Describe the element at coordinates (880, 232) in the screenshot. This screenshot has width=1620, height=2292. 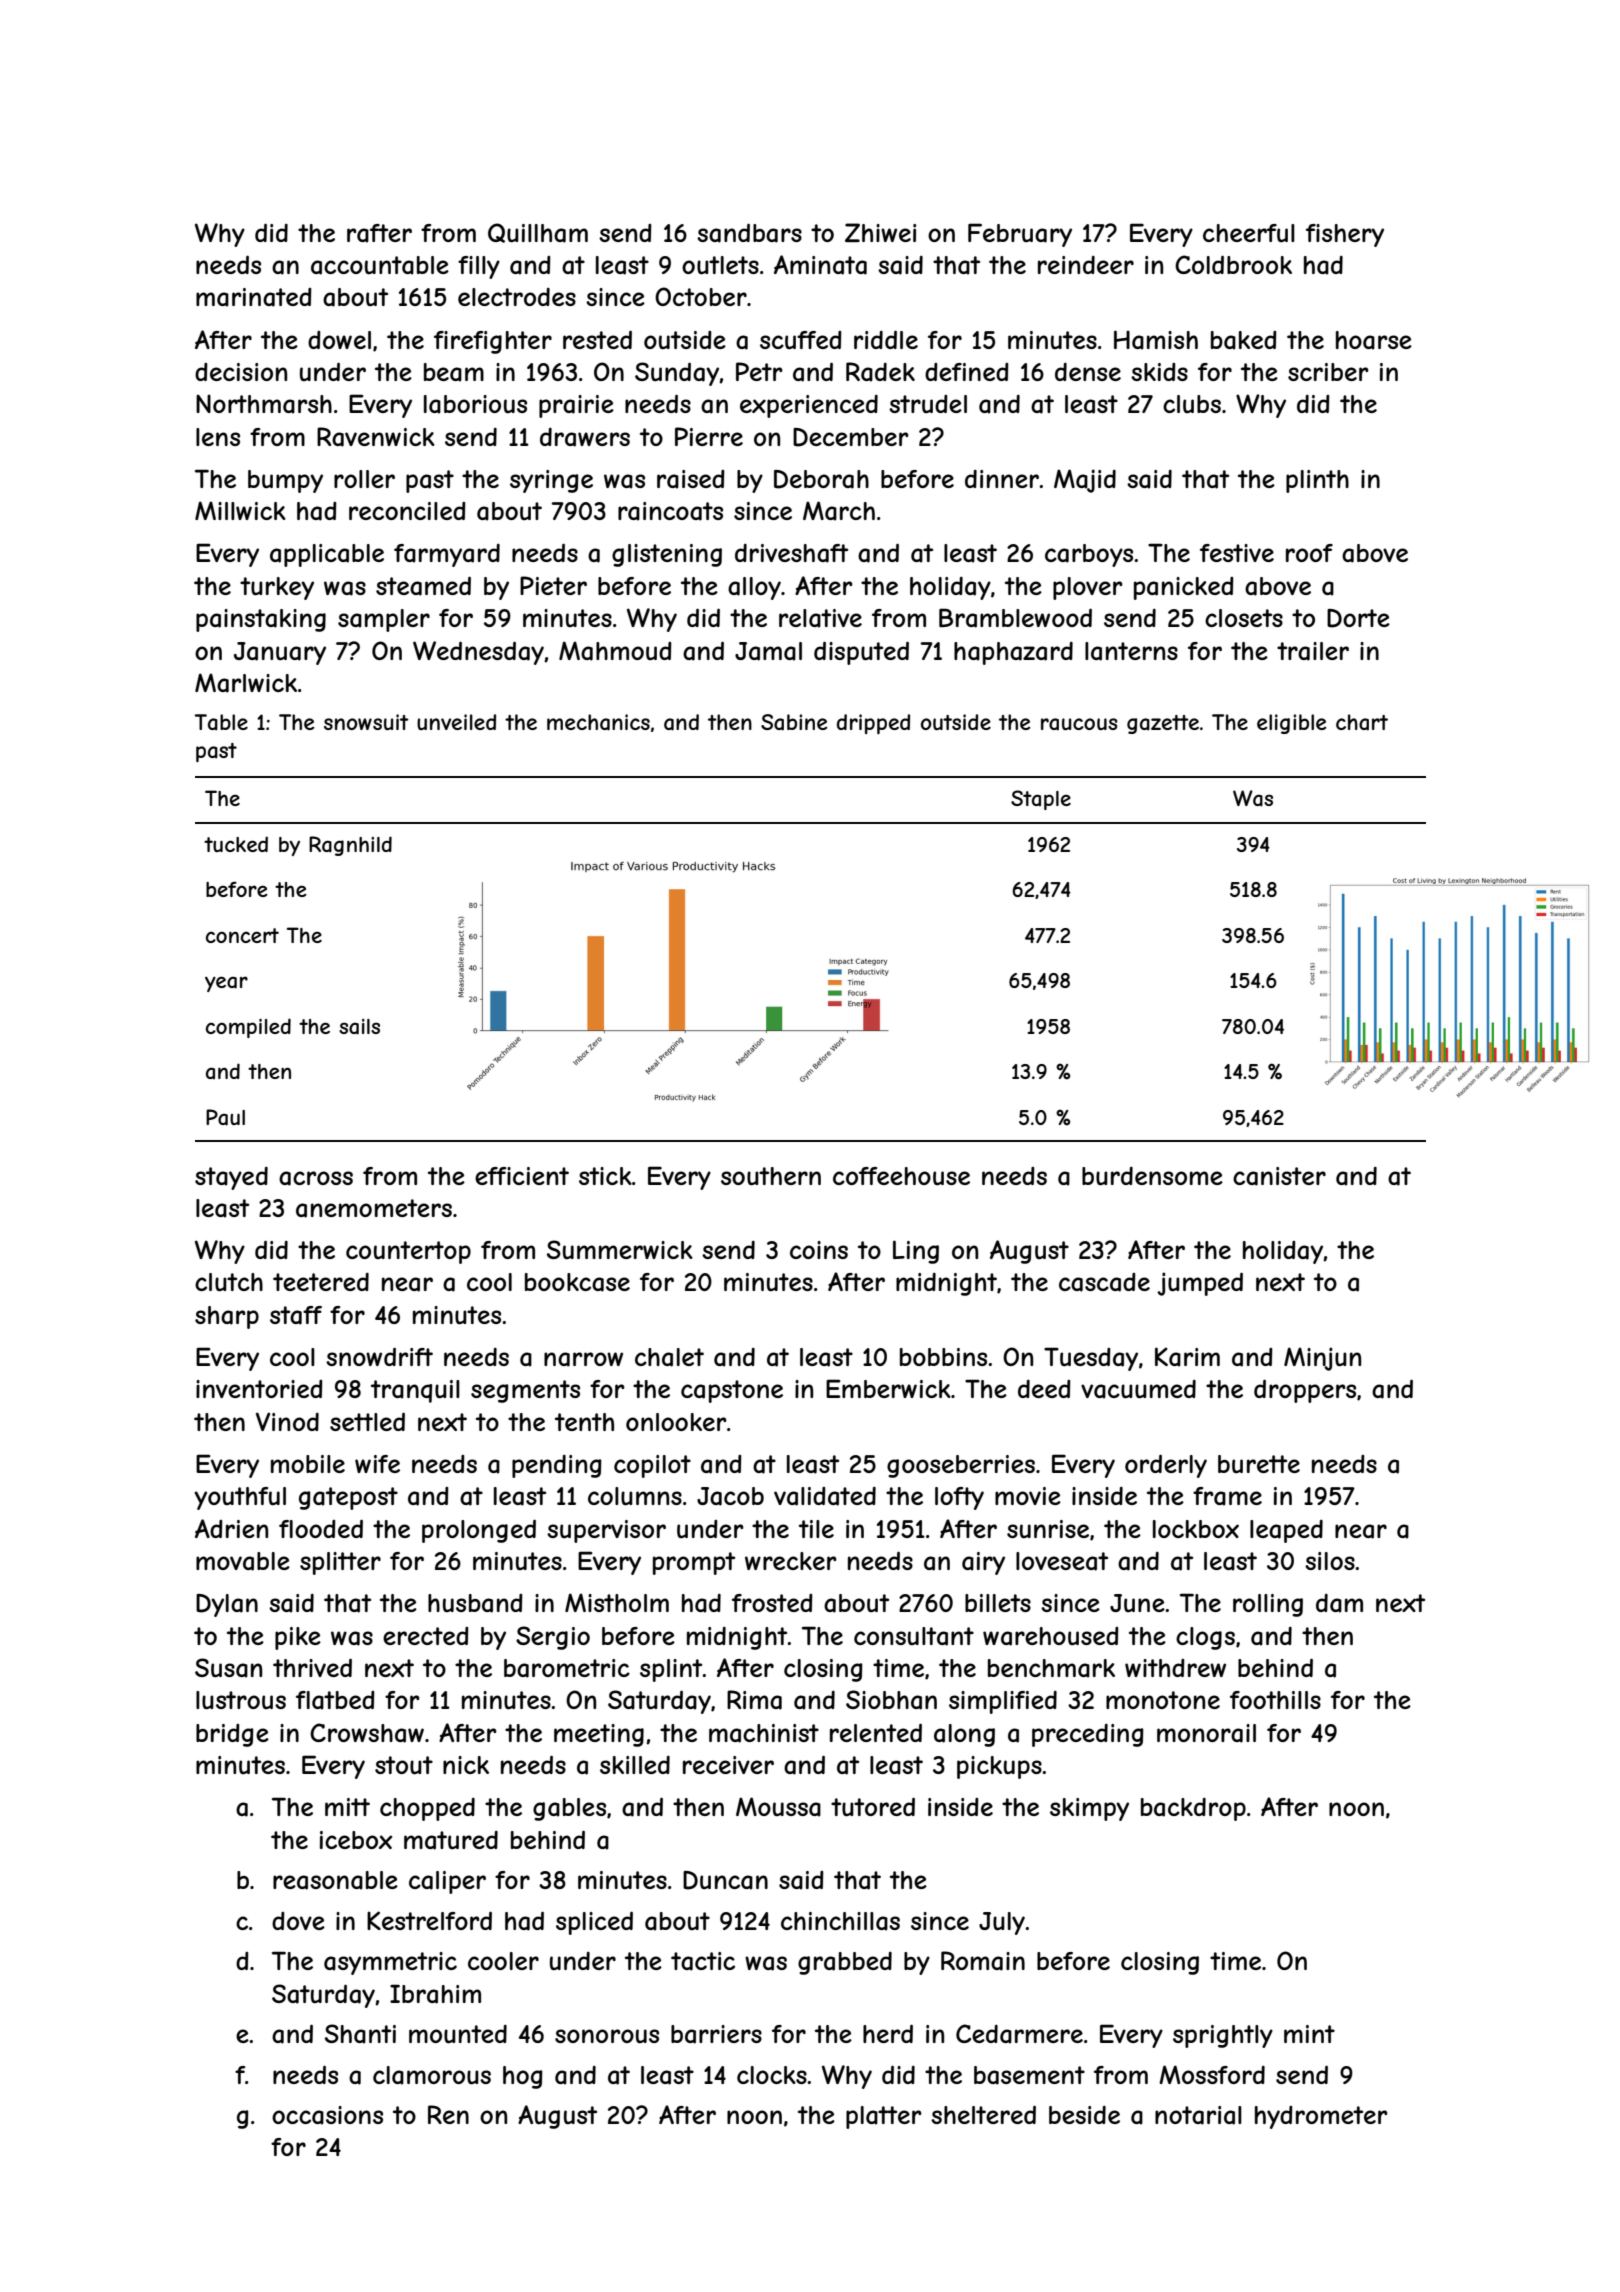
I see `Zhiwei` at that location.
